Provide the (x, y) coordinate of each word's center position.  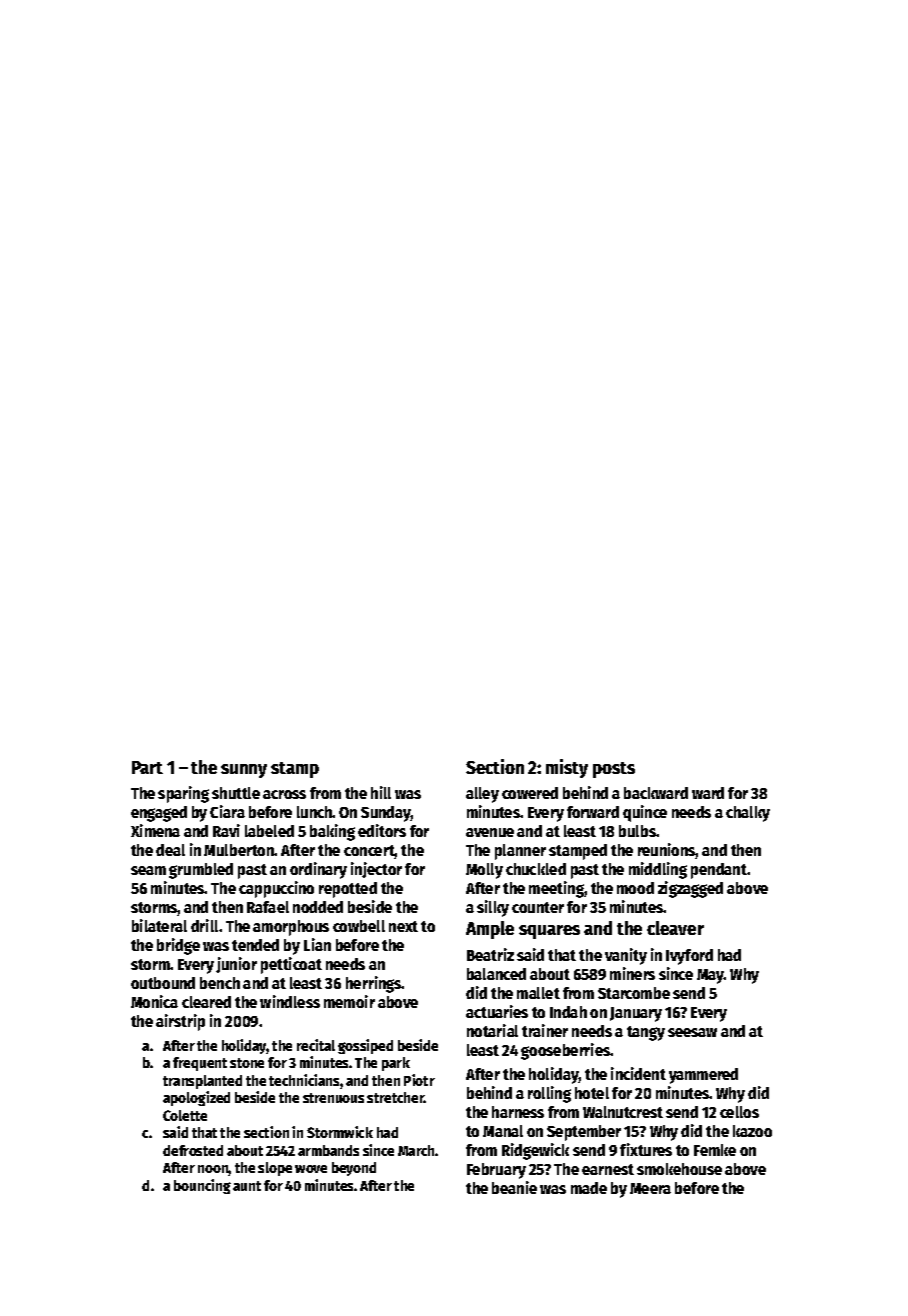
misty (567, 768)
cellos (739, 1112)
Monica (154, 1001)
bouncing (202, 1186)
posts (614, 770)
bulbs (637, 831)
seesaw (692, 1032)
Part (147, 767)
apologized (196, 1098)
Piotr (419, 1080)
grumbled (201, 871)
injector (376, 870)
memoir (349, 1001)
